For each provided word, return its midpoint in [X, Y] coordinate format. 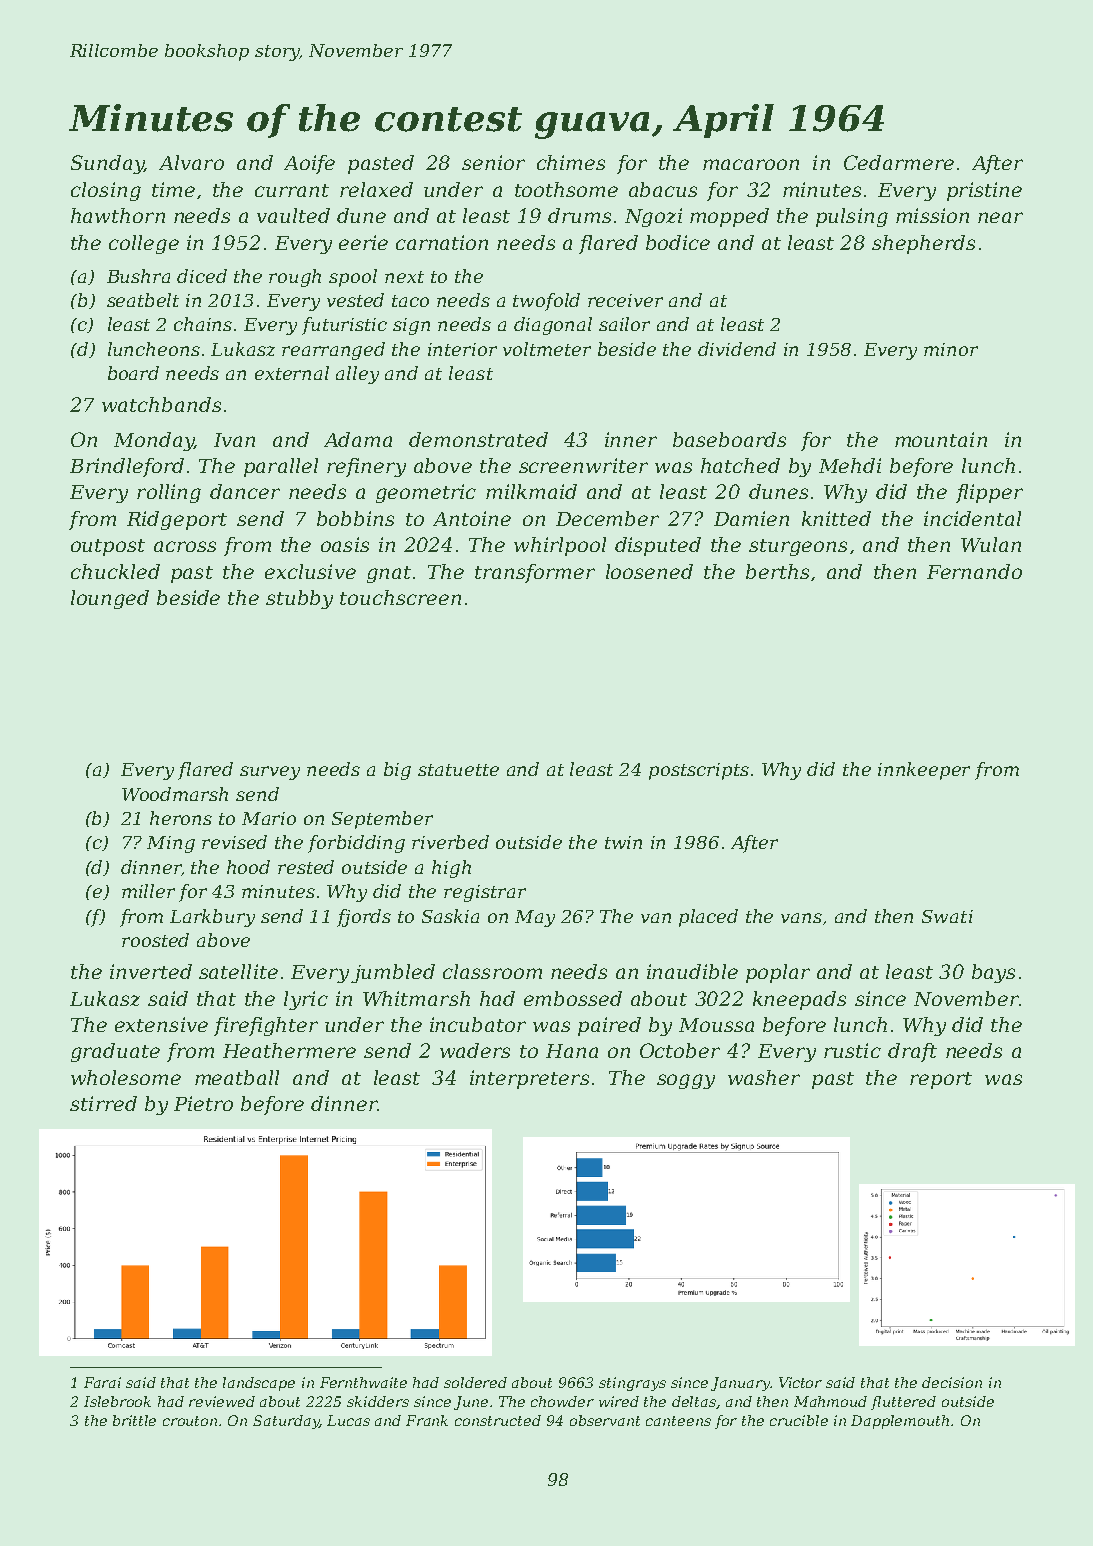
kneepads [799, 1000]
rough [295, 278]
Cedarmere [899, 162]
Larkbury [212, 918]
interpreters [529, 1079]
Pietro [203, 1103]
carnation [442, 242]
